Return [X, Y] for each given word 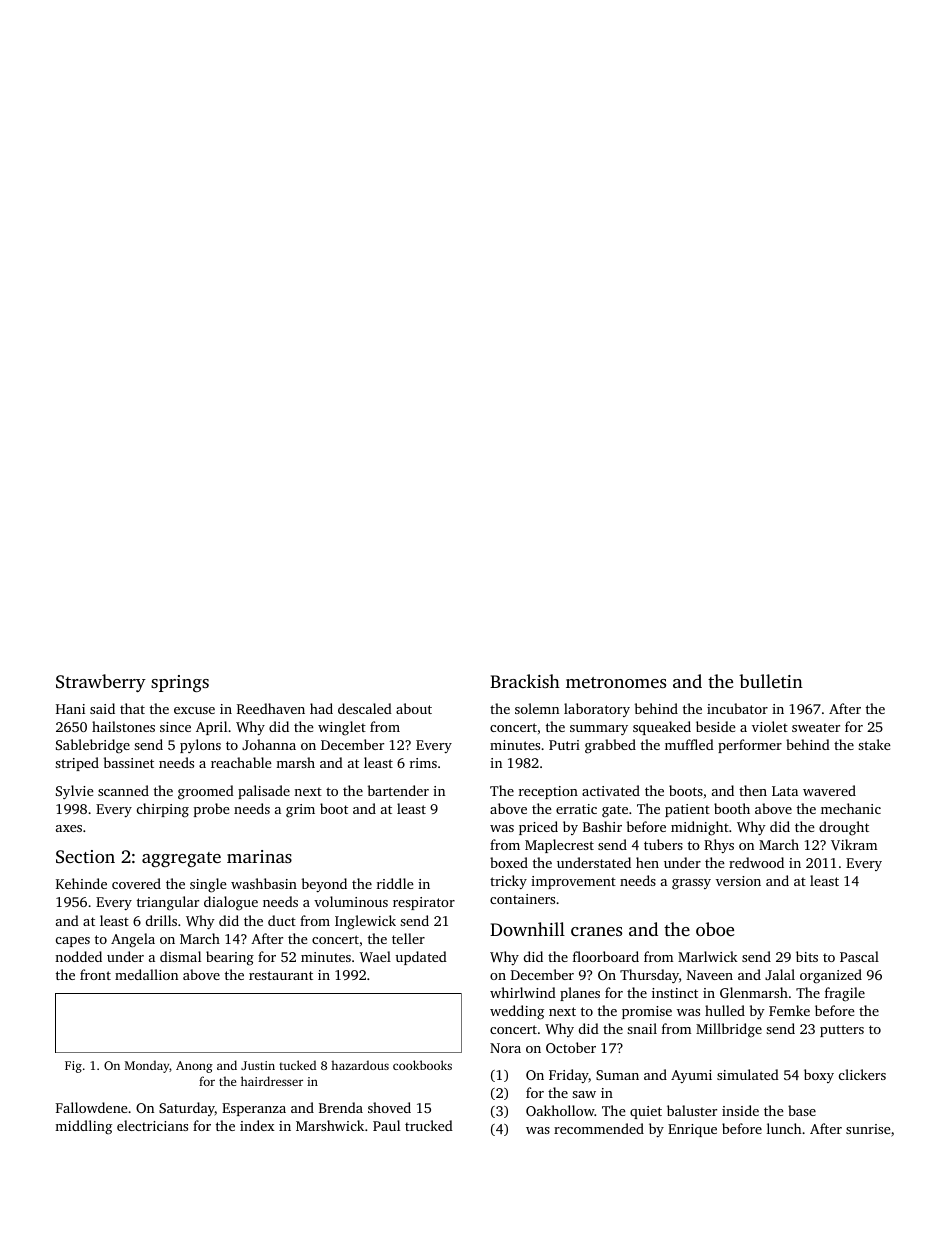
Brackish [525, 681]
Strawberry [101, 683]
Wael [375, 956]
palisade [264, 792]
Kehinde [81, 883]
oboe [715, 929]
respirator [424, 903]
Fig [73, 1067]
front [95, 974]
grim [300, 810]
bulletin [771, 681]
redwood [756, 862]
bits [807, 956]
